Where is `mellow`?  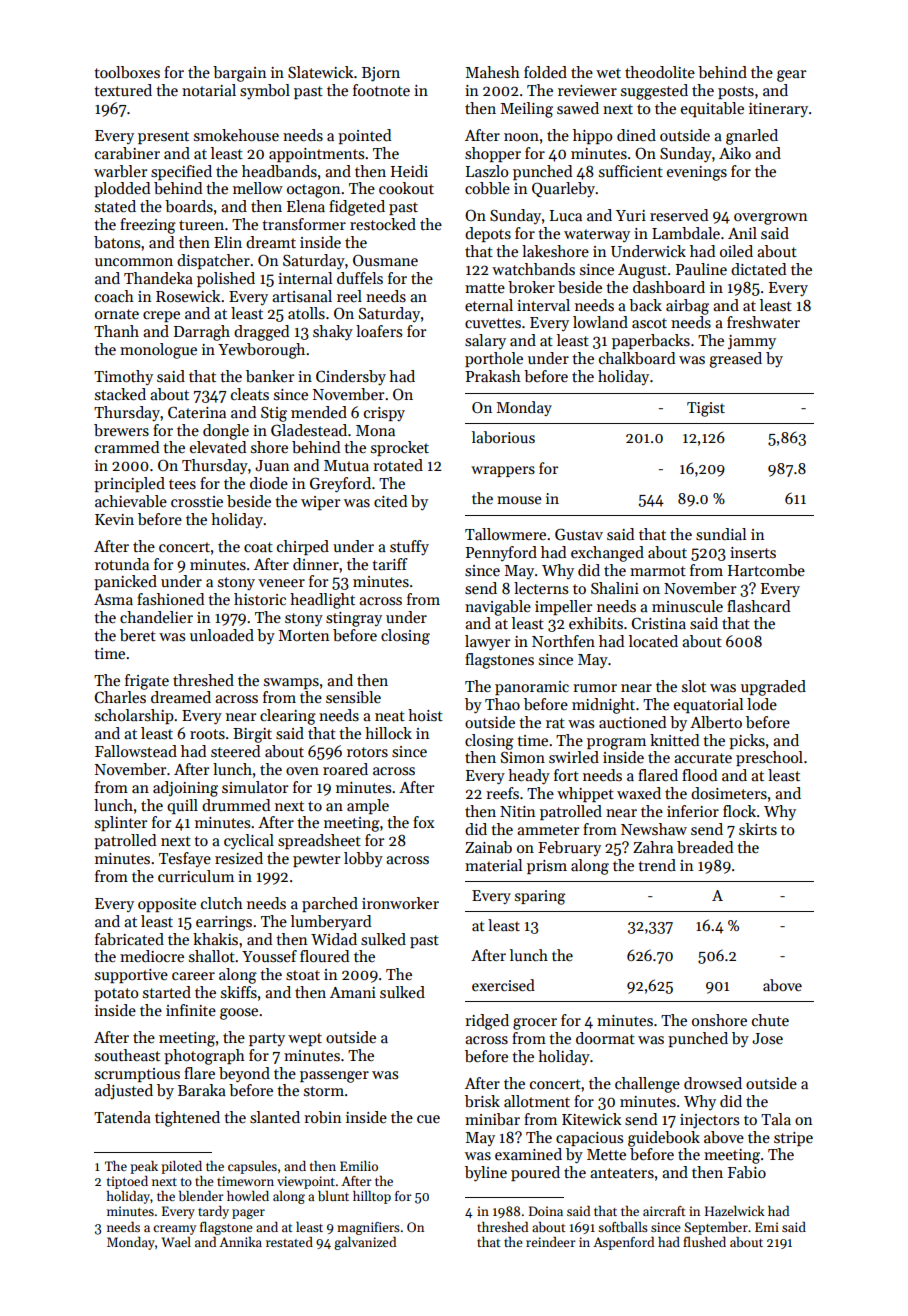 mellow is located at coordinates (258, 188).
